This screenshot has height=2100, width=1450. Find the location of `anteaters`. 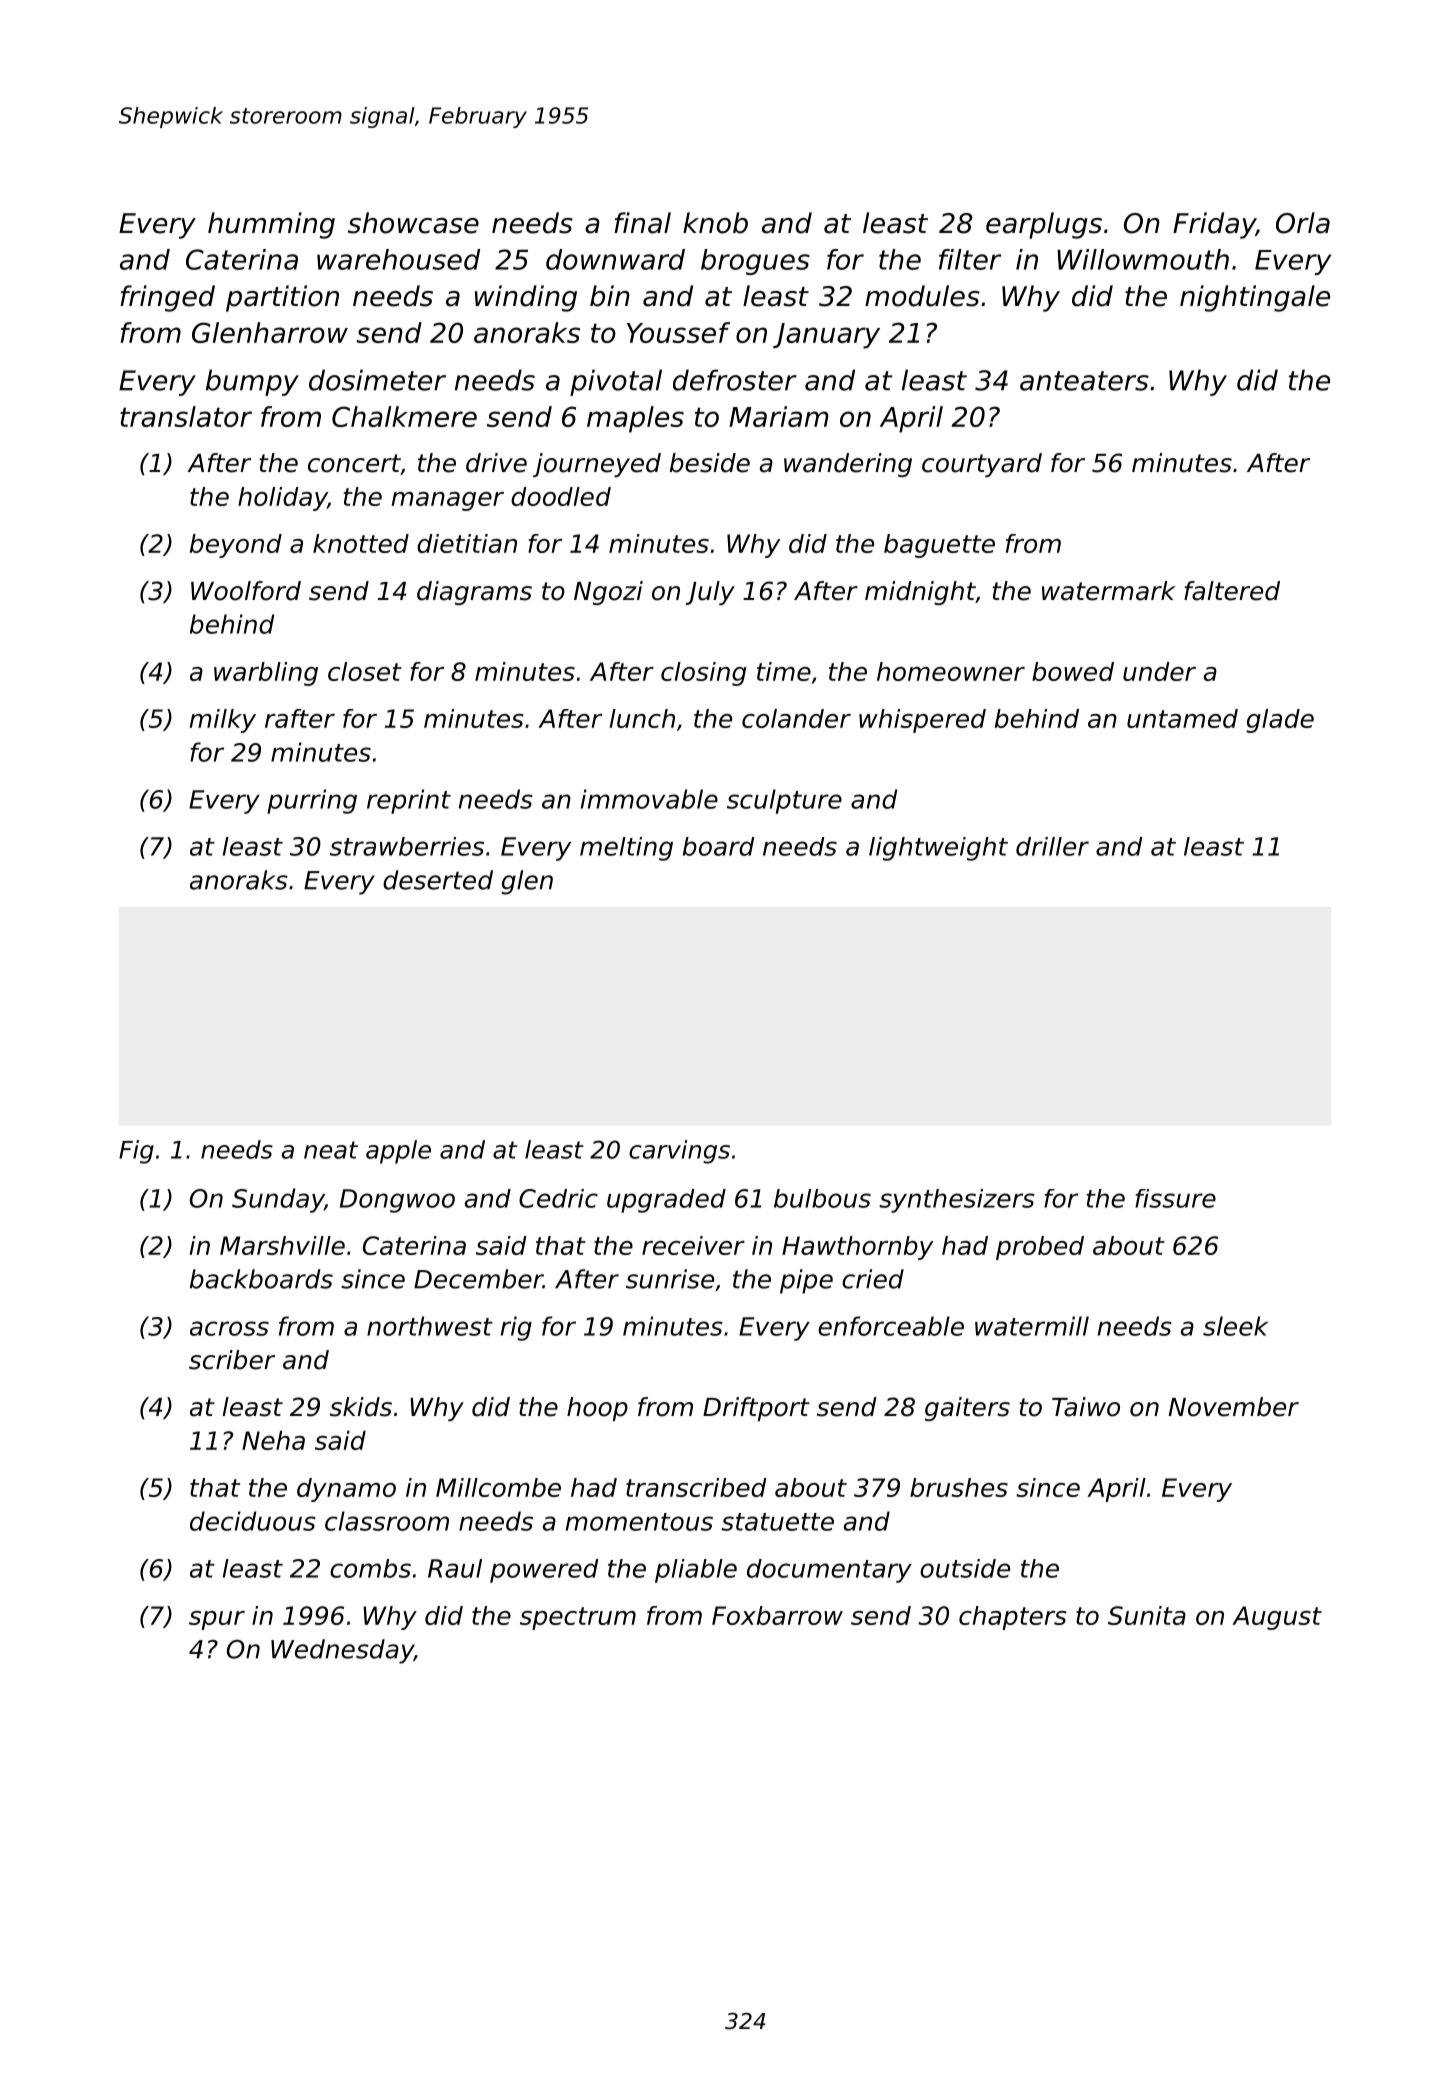

anteaters is located at coordinates (1084, 381).
